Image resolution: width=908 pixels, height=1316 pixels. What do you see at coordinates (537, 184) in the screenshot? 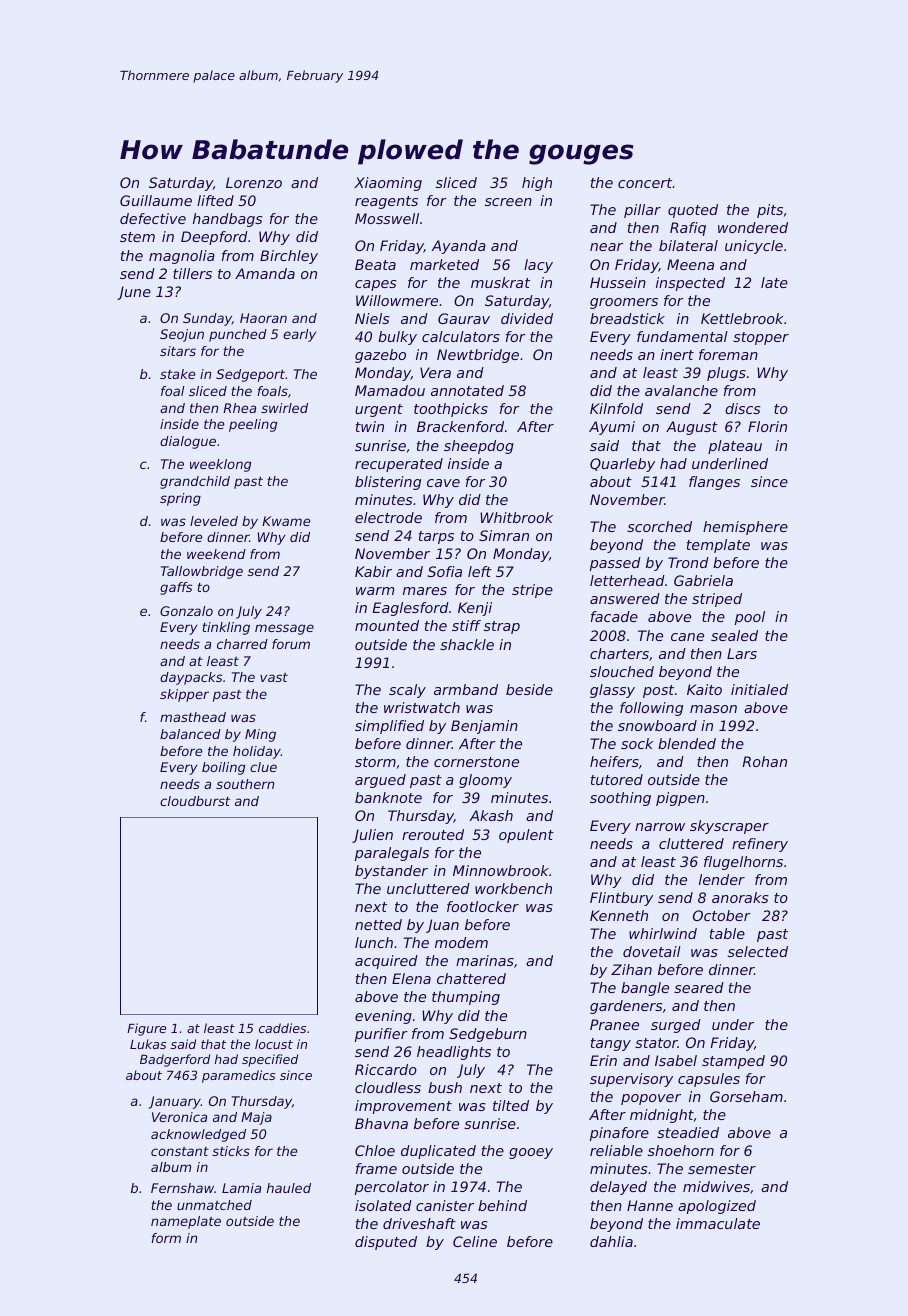
I see `high` at bounding box center [537, 184].
